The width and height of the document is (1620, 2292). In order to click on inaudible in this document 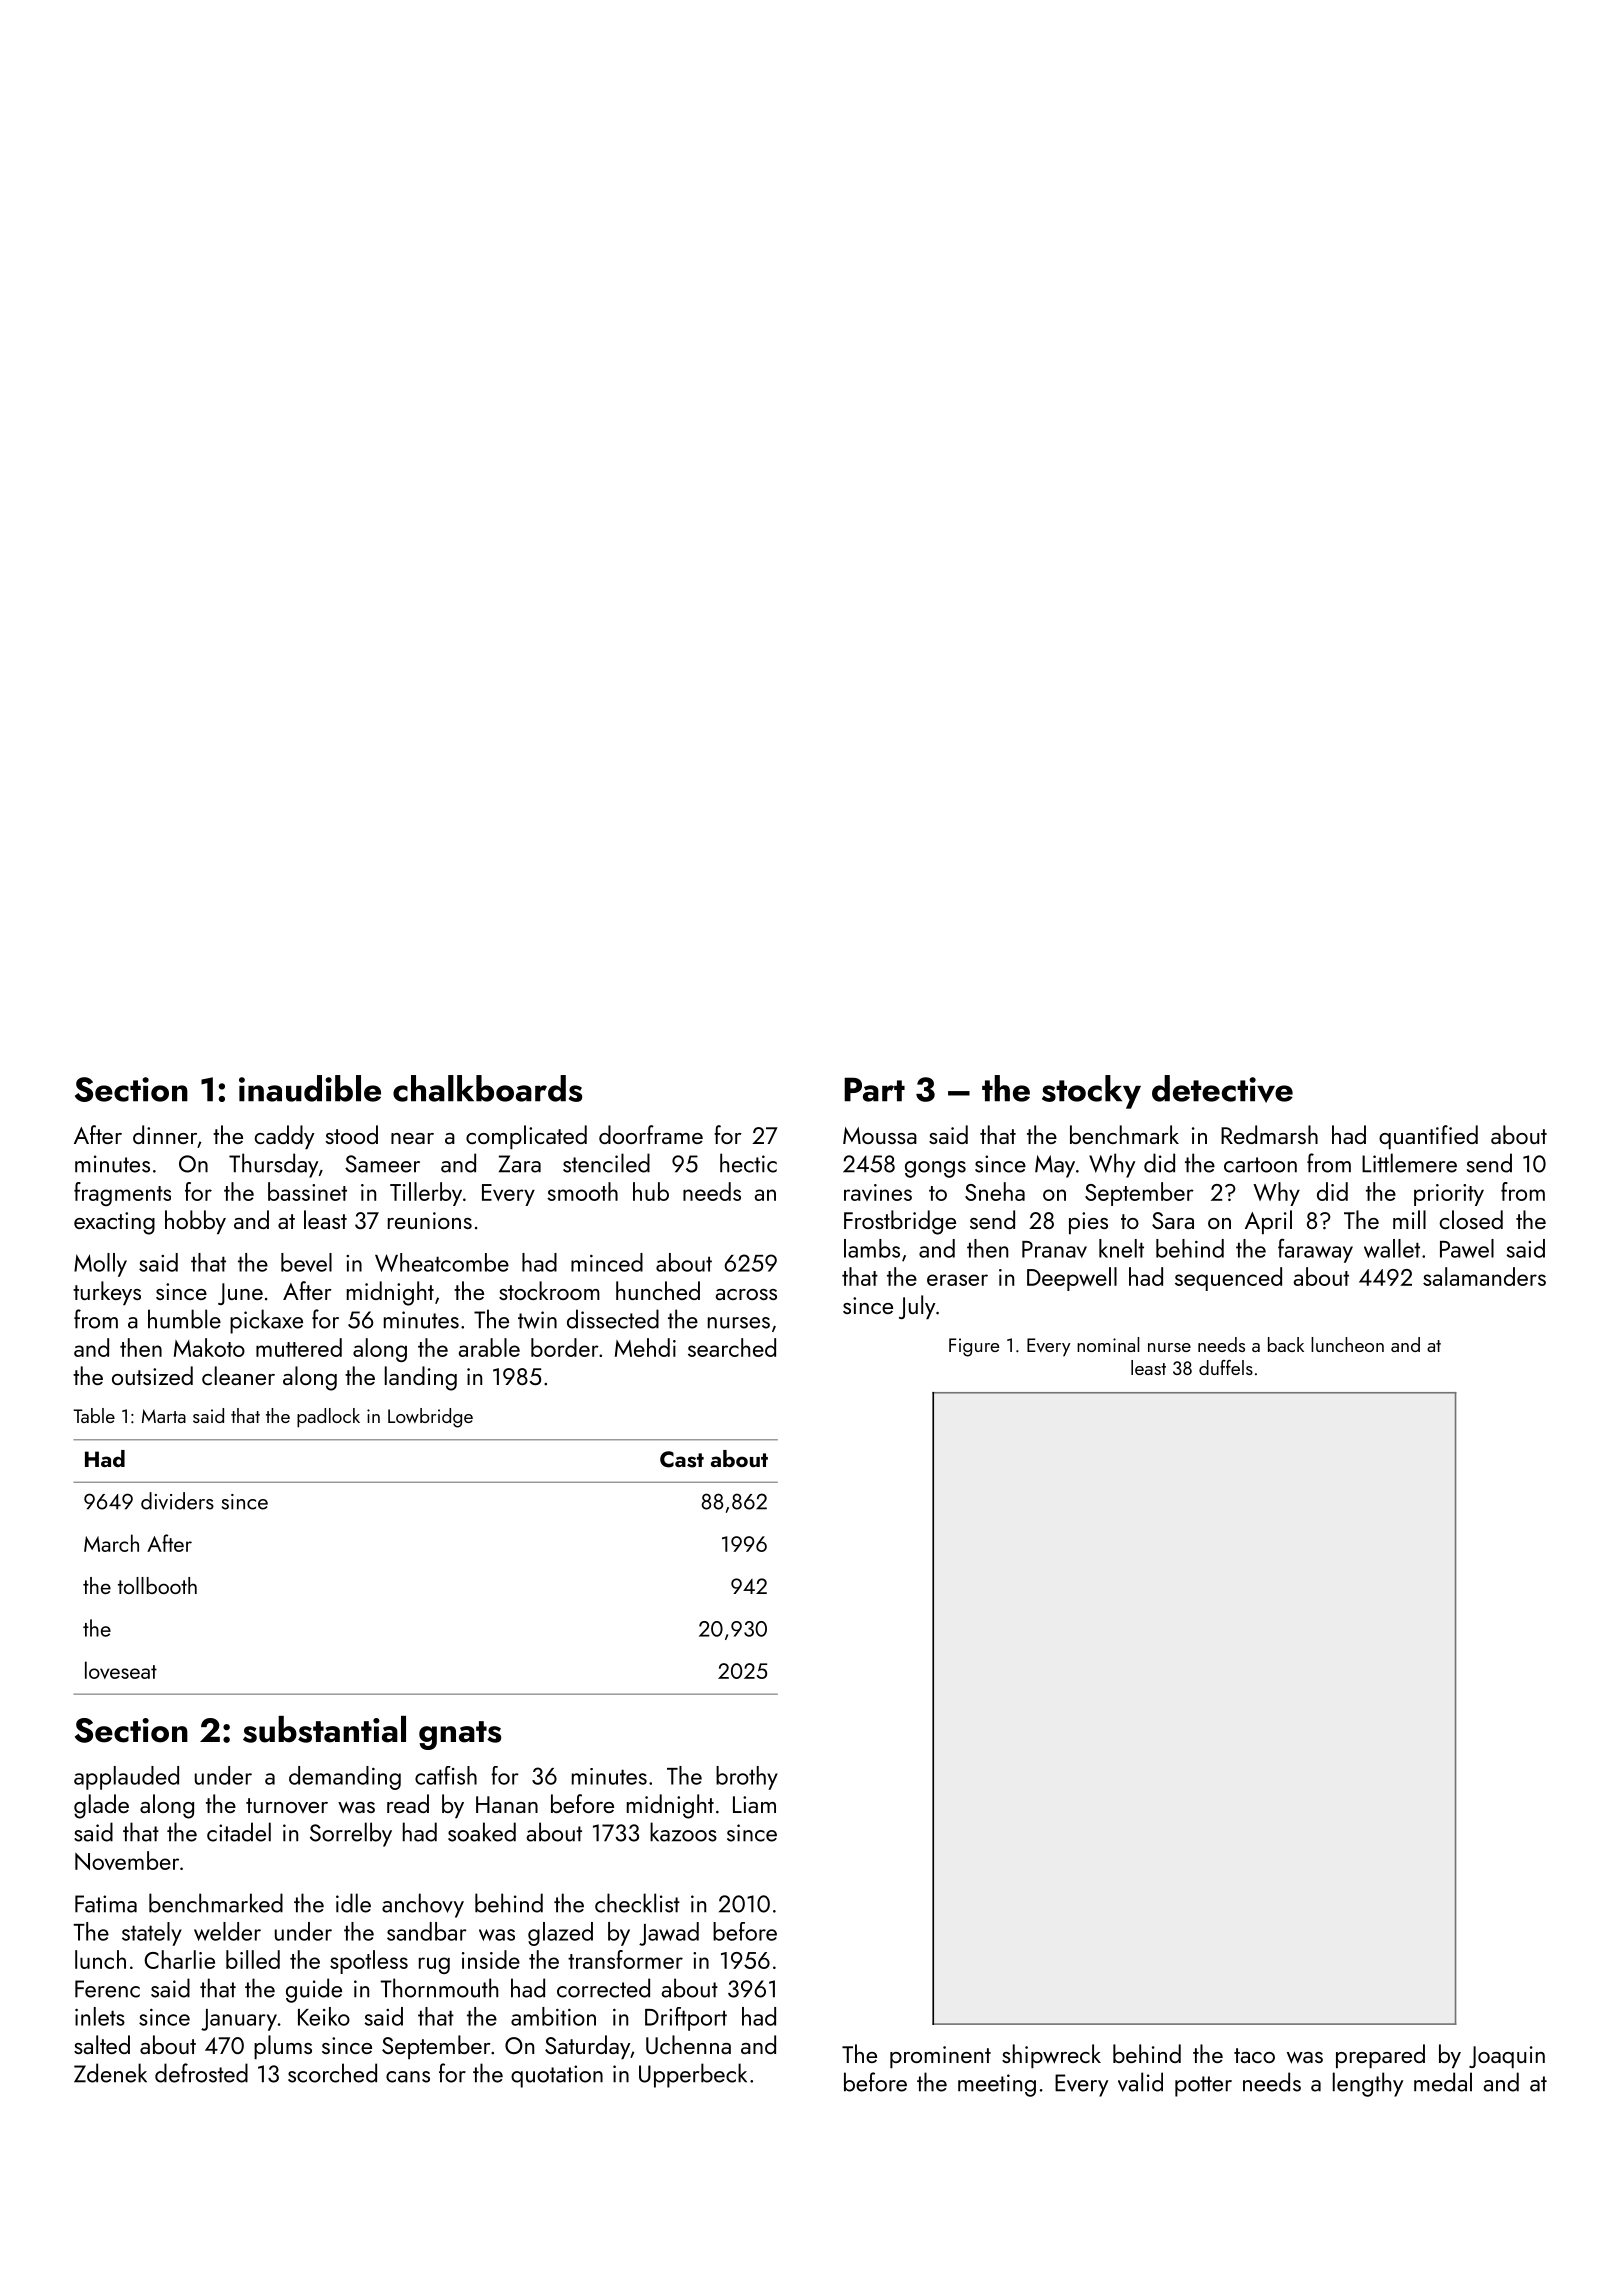, I will do `click(310, 1088)`.
